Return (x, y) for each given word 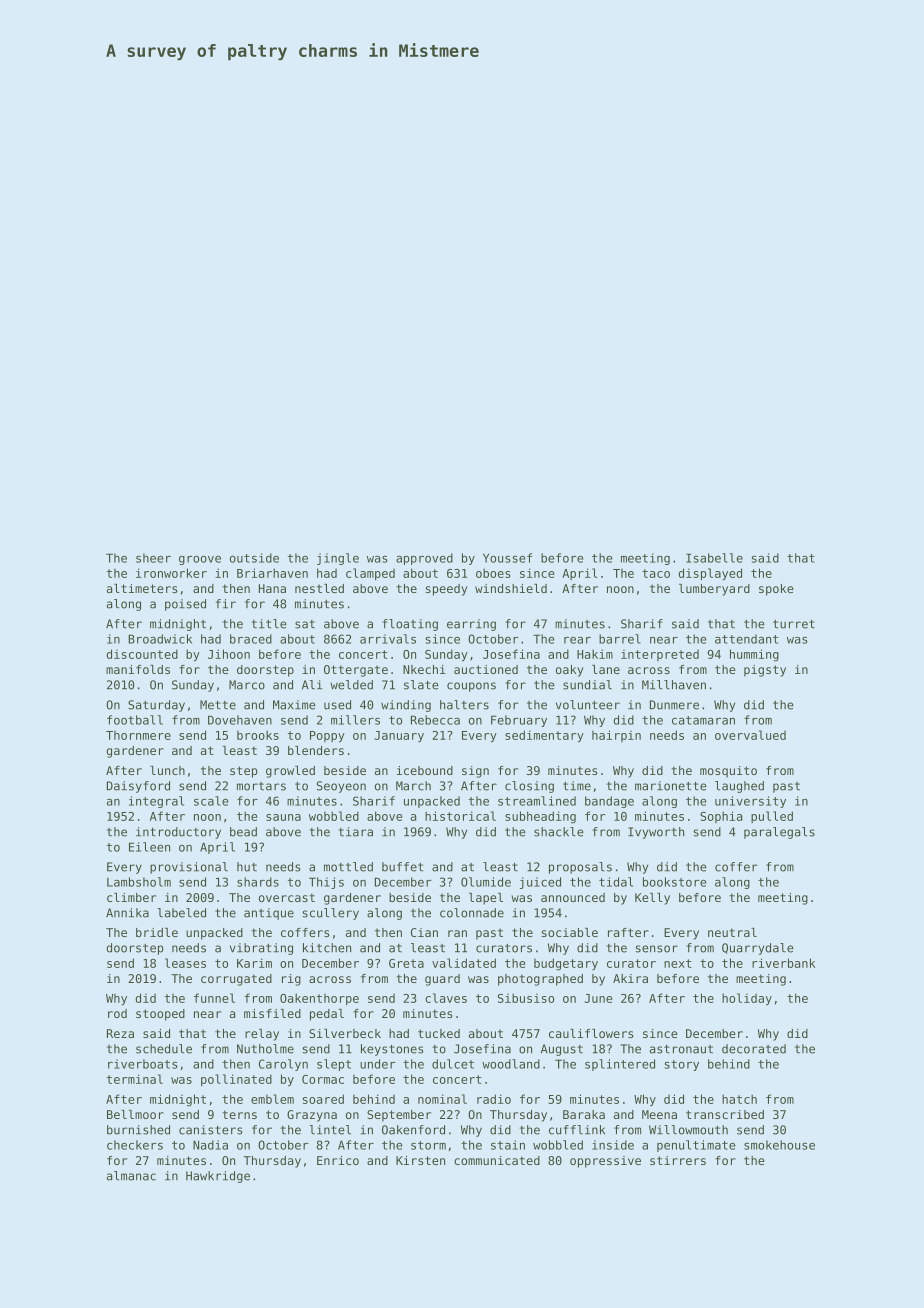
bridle (157, 932)
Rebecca (435, 720)
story (682, 1065)
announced (573, 897)
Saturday (156, 706)
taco (656, 573)
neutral (732, 932)
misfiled (272, 1013)
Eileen (149, 847)
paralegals (779, 833)
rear (577, 640)
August (562, 1050)
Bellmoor (135, 1114)
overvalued (750, 735)
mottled (348, 867)
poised (185, 605)
